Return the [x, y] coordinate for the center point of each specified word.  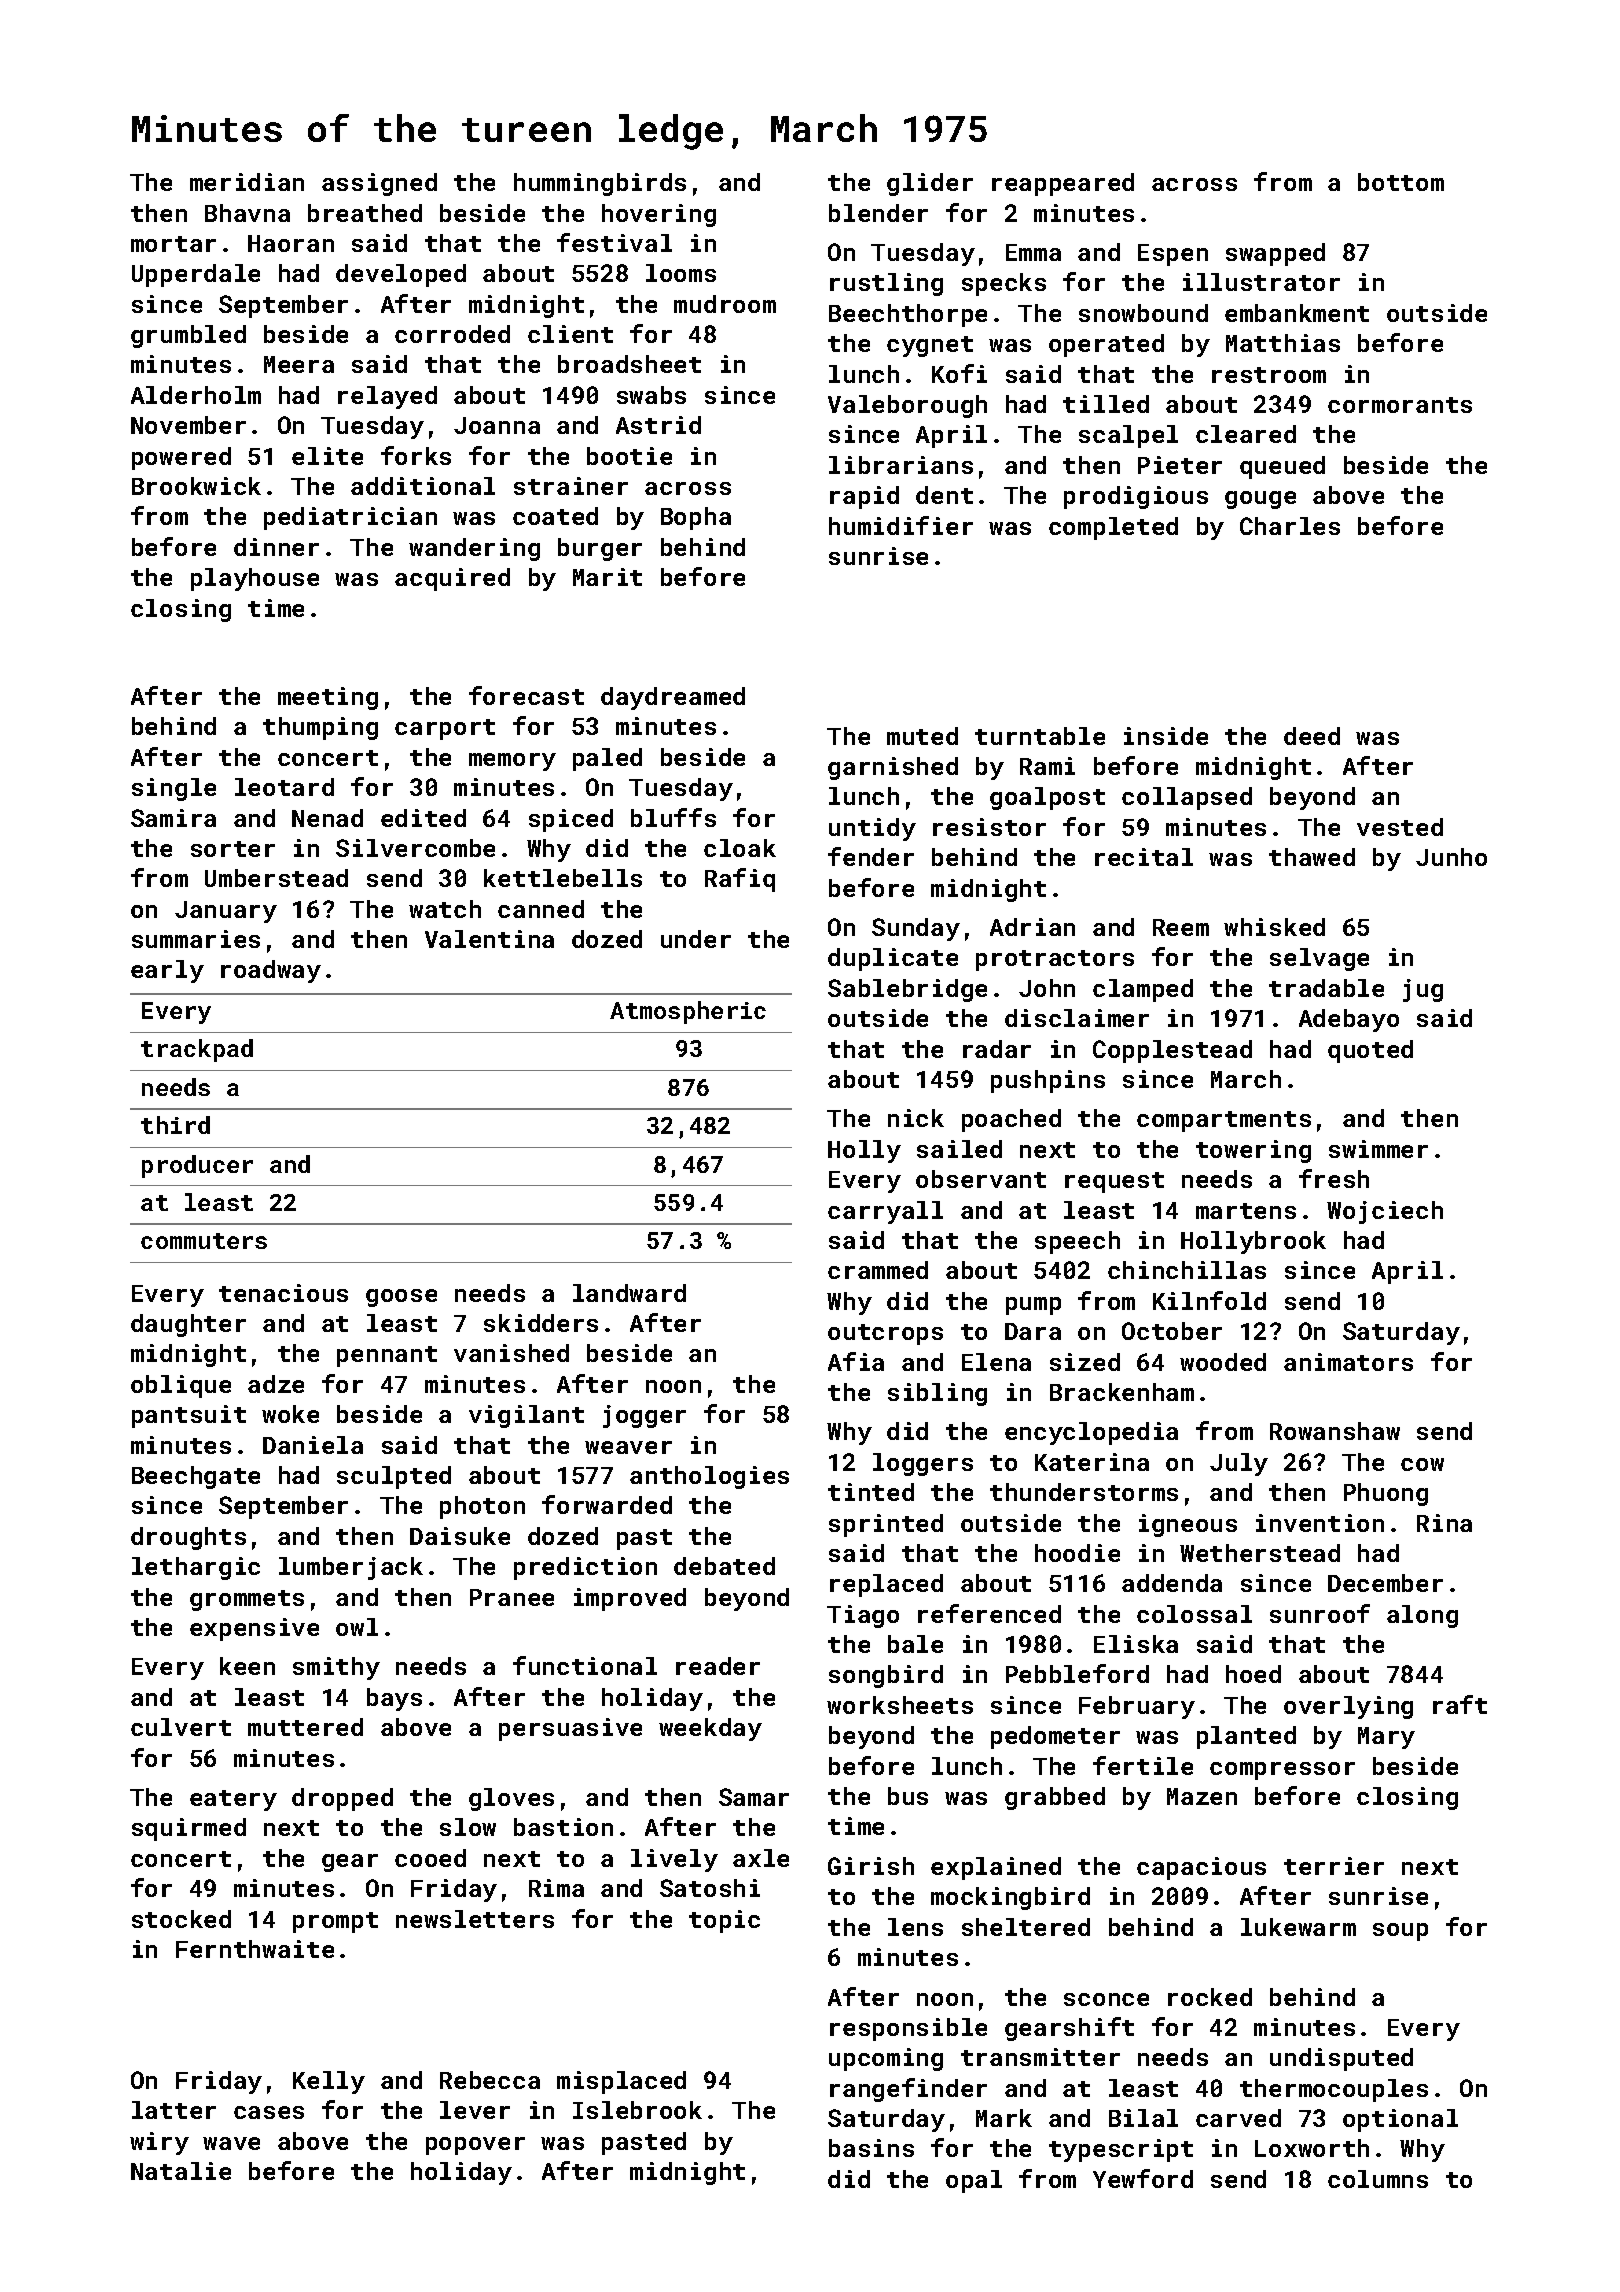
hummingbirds [600, 184]
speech [1077, 1242]
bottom [1401, 182]
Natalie [181, 2171]
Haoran [291, 243]
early [167, 971]
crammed [878, 1270]
